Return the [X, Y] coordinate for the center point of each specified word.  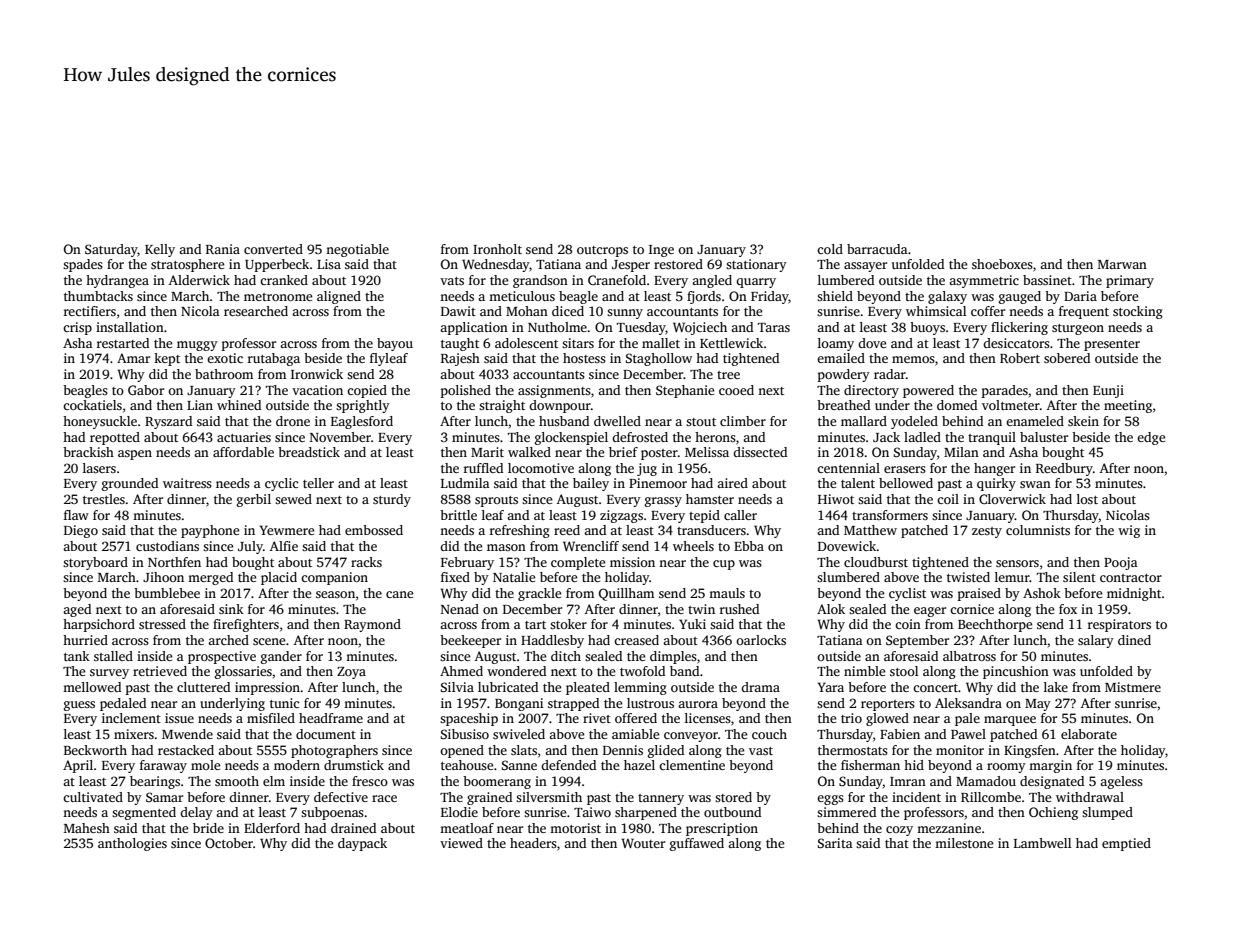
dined [1134, 640]
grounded [130, 484]
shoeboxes [1002, 264]
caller [740, 515]
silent [1079, 577]
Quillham [626, 594]
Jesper [631, 266]
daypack [362, 844]
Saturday [111, 250]
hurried [85, 640]
